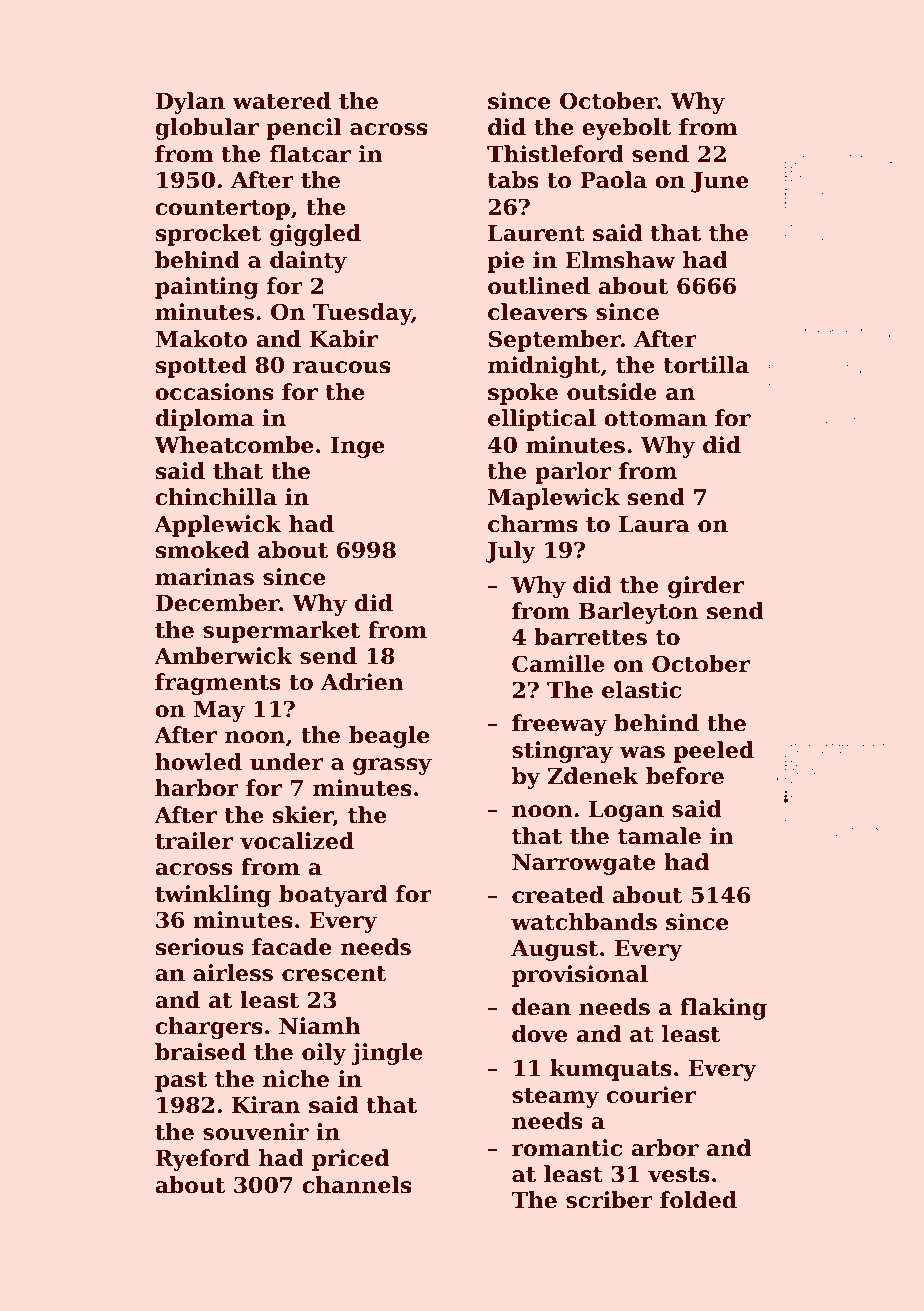  What do you see at coordinates (216, 497) in the screenshot?
I see `chinchilla` at bounding box center [216, 497].
